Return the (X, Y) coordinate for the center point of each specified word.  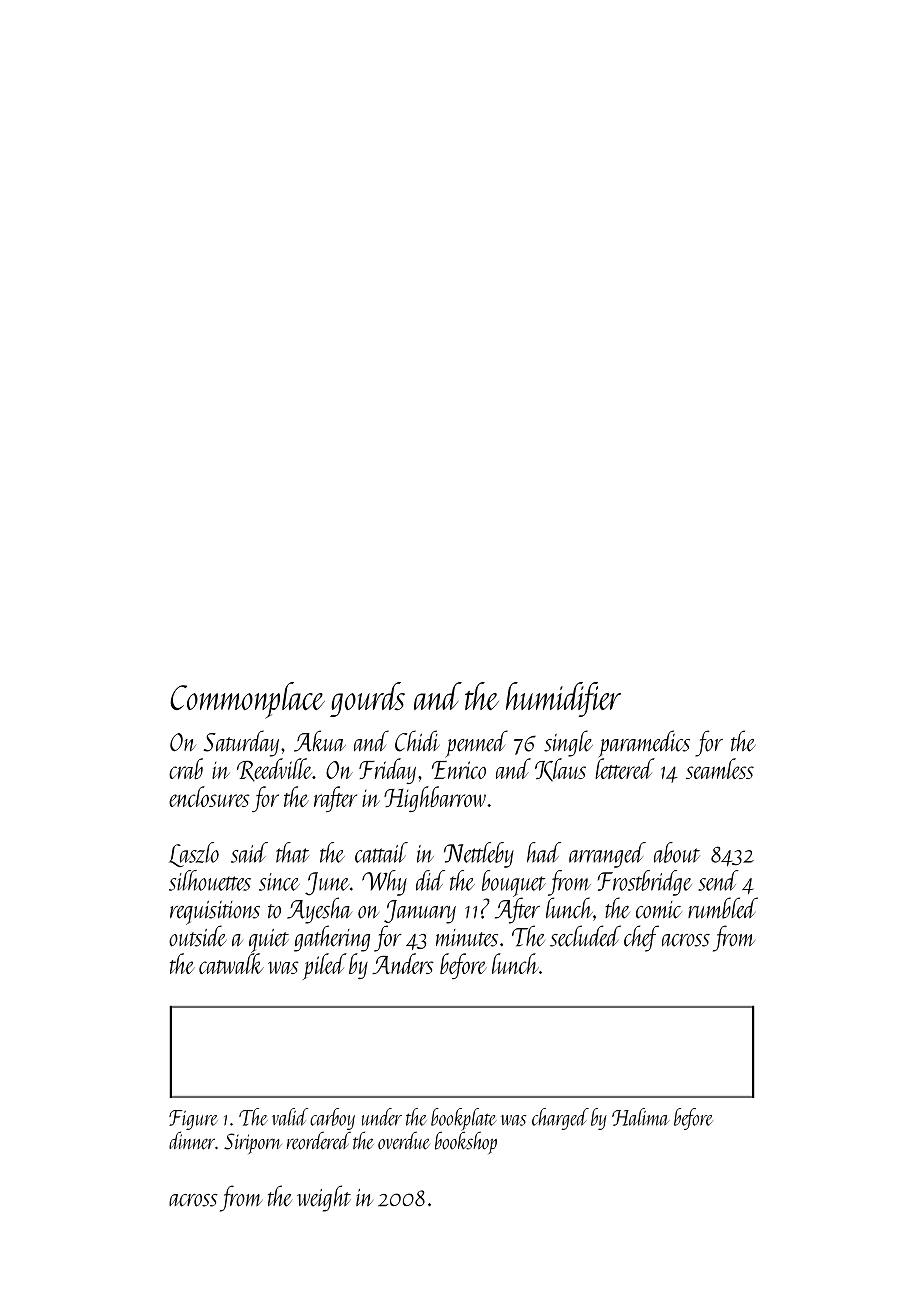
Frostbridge (645, 883)
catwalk (231, 963)
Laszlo (194, 854)
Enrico (459, 770)
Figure (193, 1120)
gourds (367, 699)
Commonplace (247, 700)
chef (641, 938)
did (430, 880)
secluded (585, 936)
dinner (192, 1140)
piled (325, 966)
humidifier (563, 699)
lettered (625, 768)
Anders (403, 963)
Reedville (275, 770)
